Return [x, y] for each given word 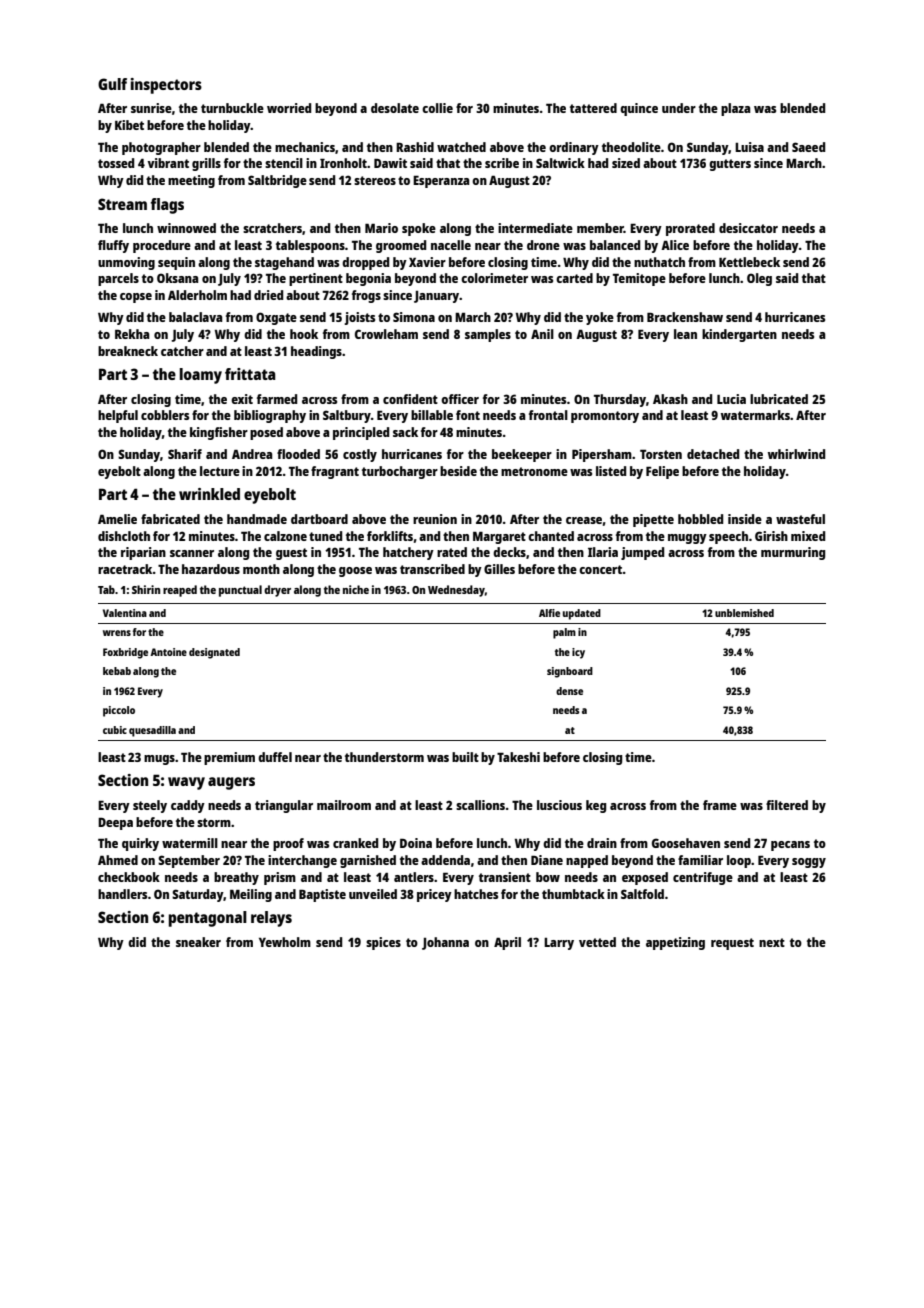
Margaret [499, 537]
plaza [735, 109]
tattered [593, 108]
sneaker [198, 942]
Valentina [125, 613]
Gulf [112, 84]
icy [578, 653]
